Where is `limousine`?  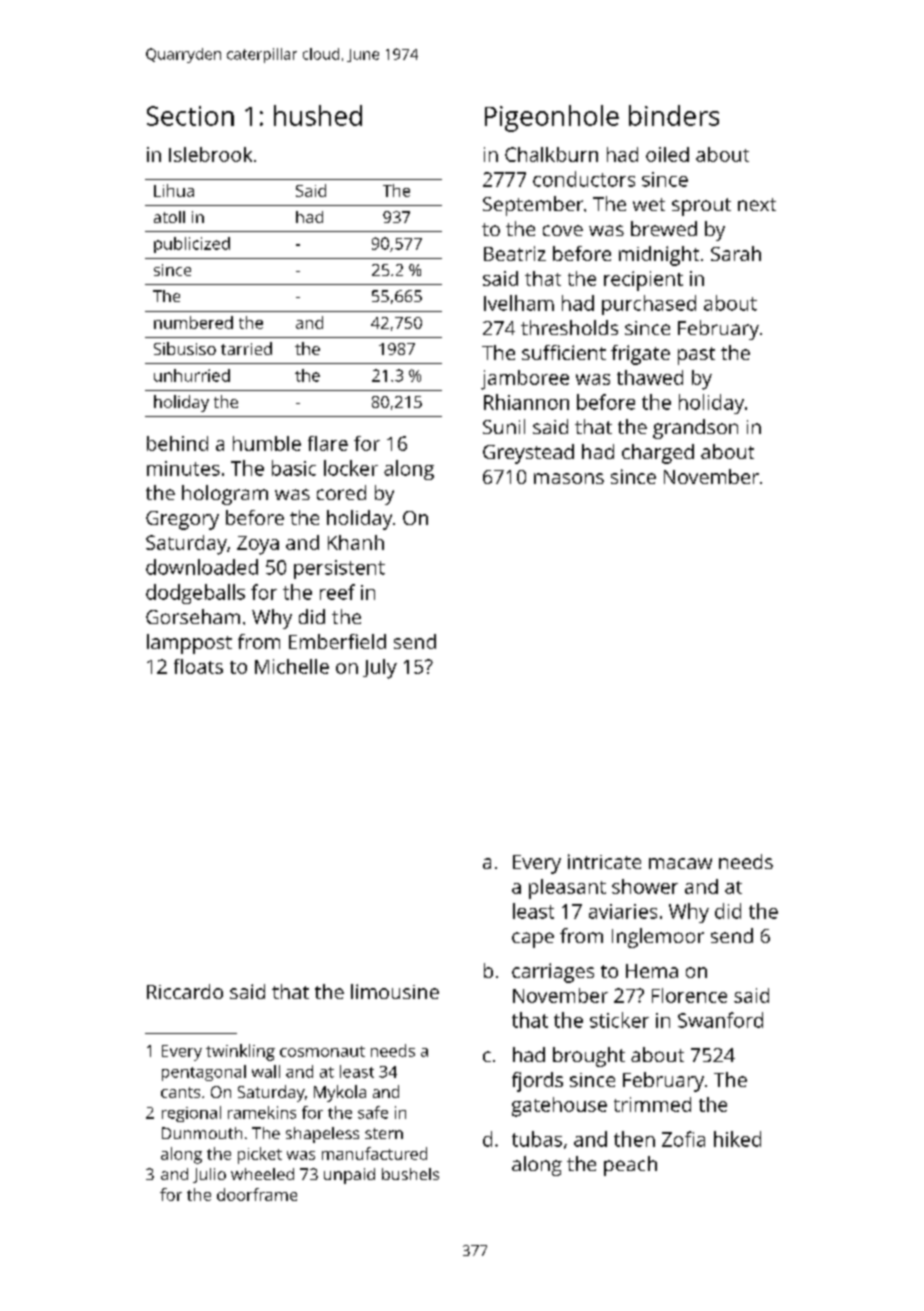
limousine is located at coordinates (395, 991).
